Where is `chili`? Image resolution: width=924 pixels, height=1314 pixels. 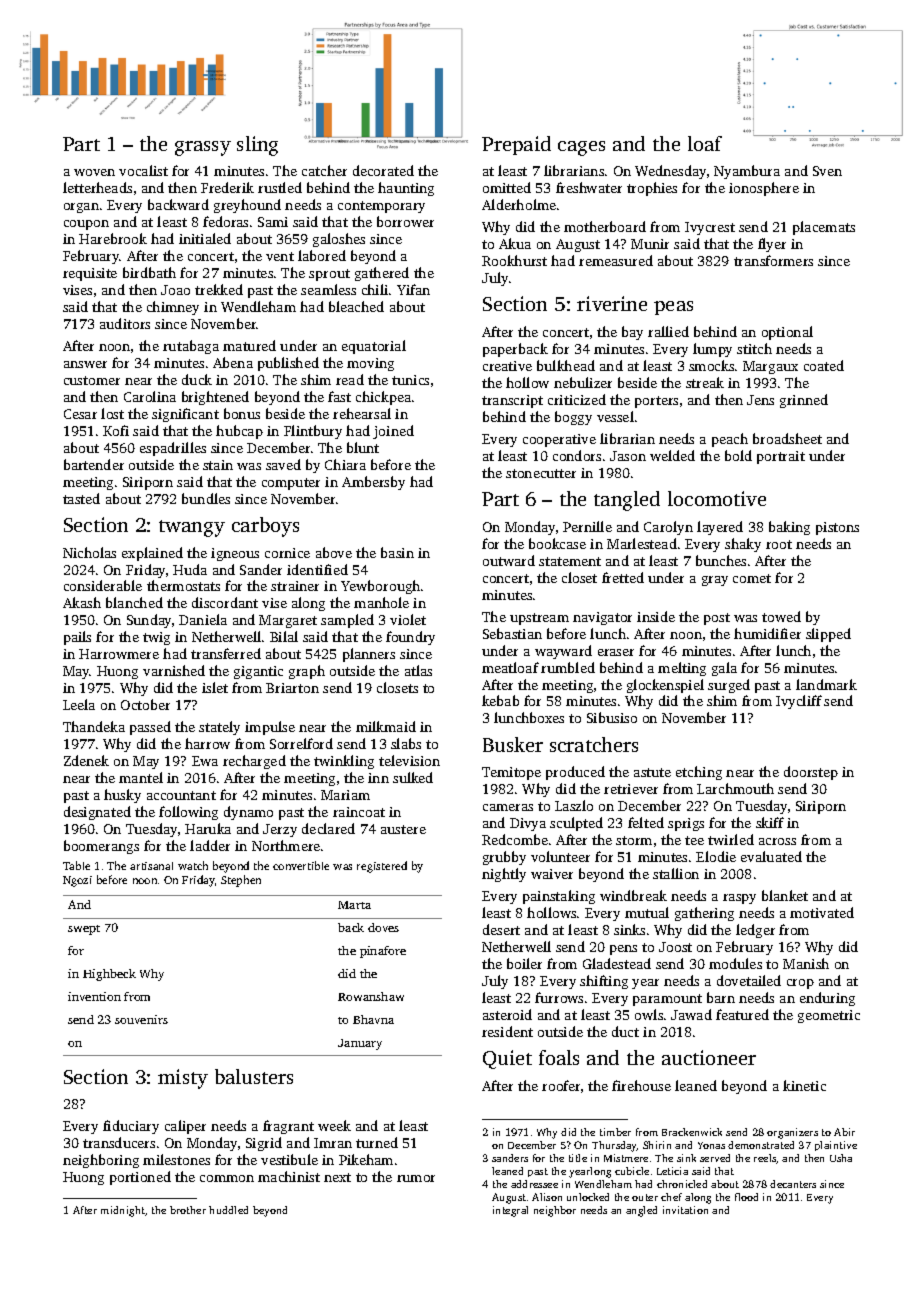 chili is located at coordinates (375, 289).
